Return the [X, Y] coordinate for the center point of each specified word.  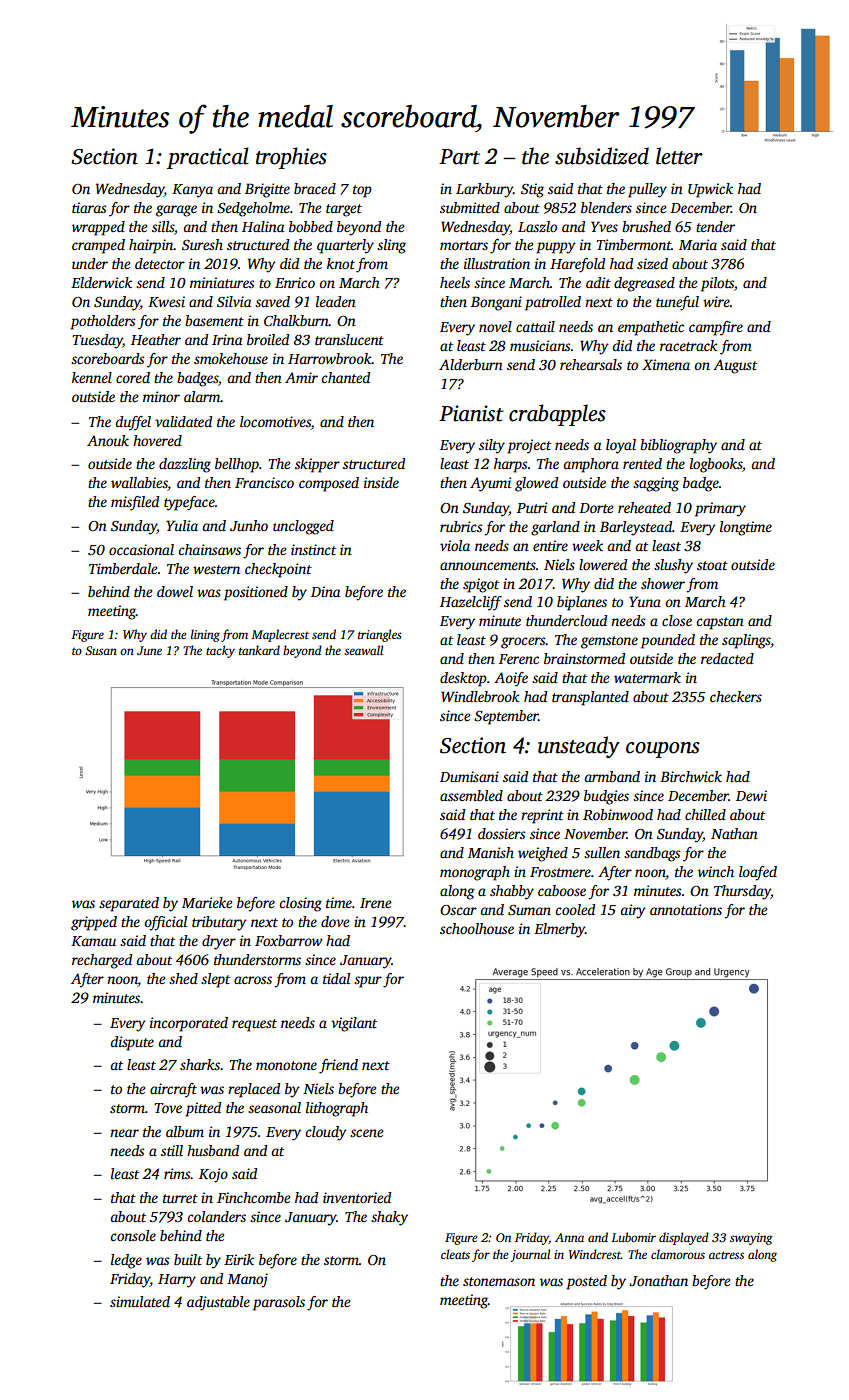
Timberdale [123, 568]
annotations [686, 909]
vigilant [354, 1024]
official [165, 923]
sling [391, 246]
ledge [126, 1261]
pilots [717, 284]
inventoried [357, 1197]
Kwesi [166, 301]
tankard [259, 650]
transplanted [590, 698]
